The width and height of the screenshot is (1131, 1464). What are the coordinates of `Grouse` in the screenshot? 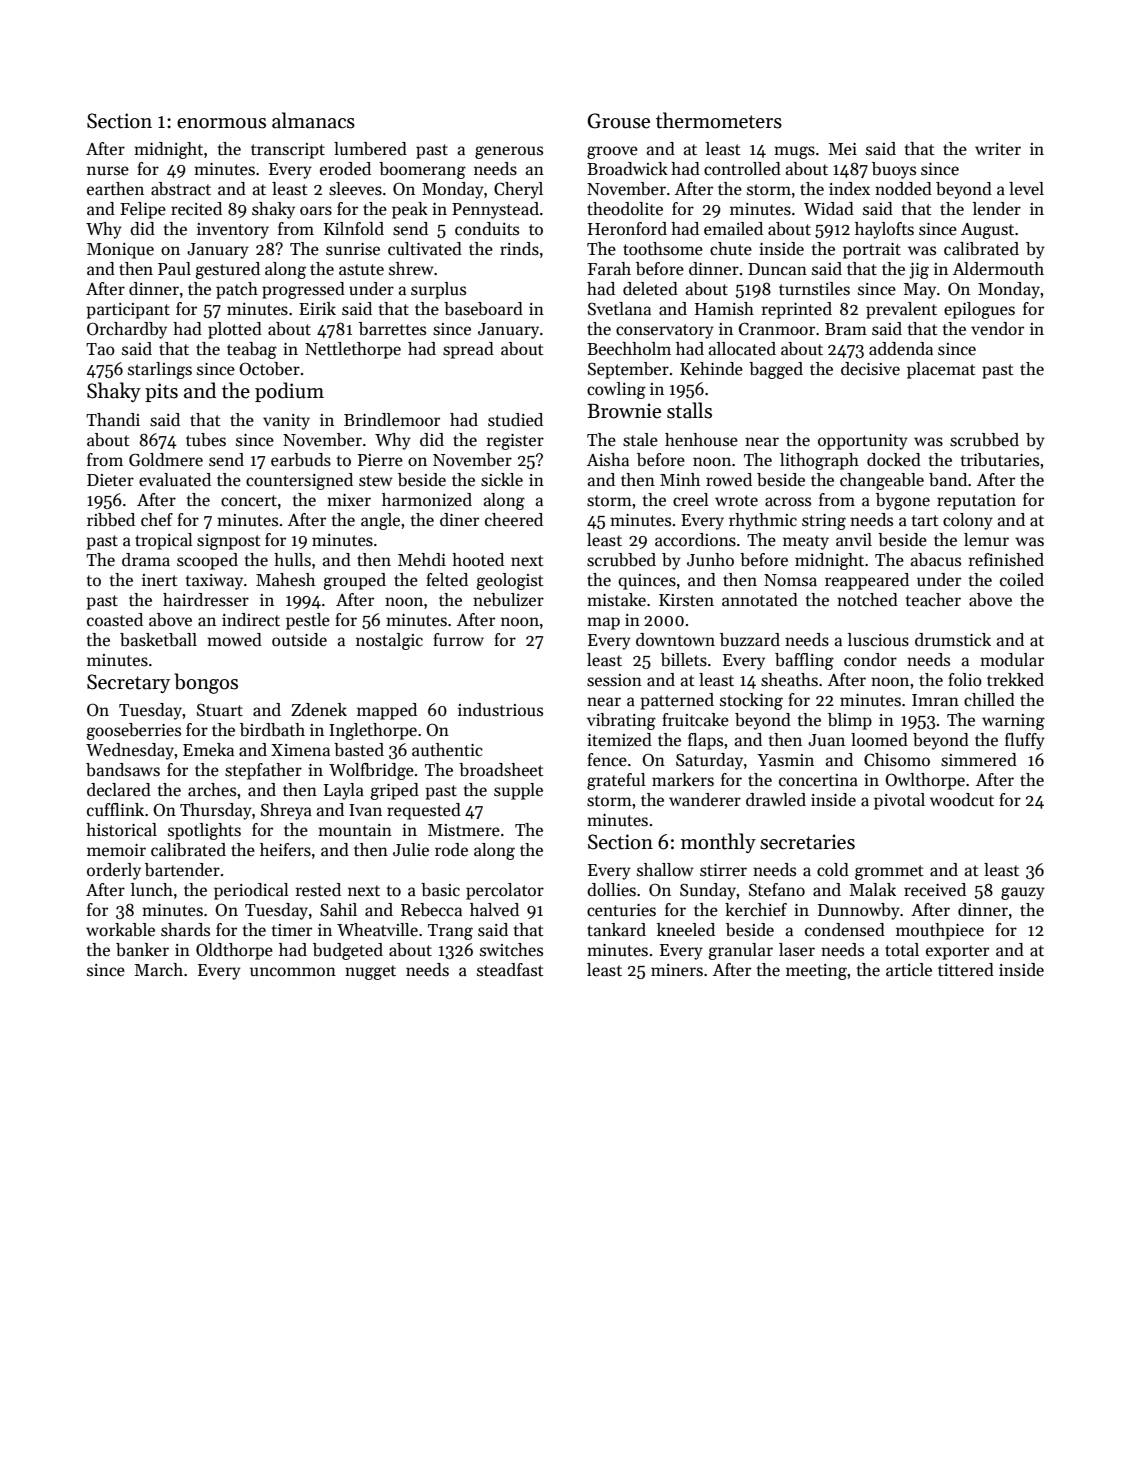 It's located at (619, 121).
